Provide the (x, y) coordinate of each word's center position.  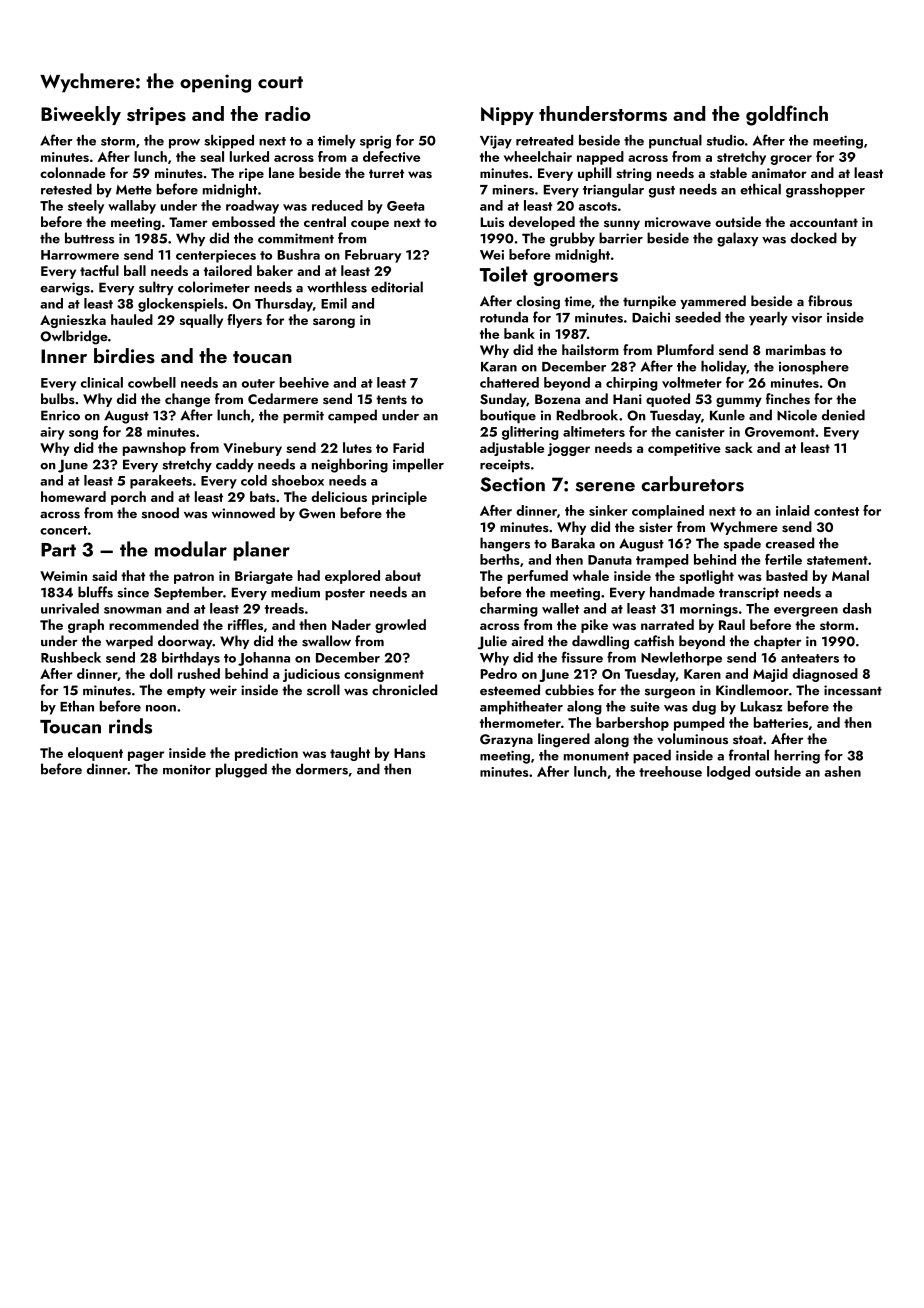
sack (739, 447)
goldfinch (787, 115)
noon (161, 708)
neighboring (350, 465)
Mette (134, 190)
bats (262, 496)
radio (288, 113)
